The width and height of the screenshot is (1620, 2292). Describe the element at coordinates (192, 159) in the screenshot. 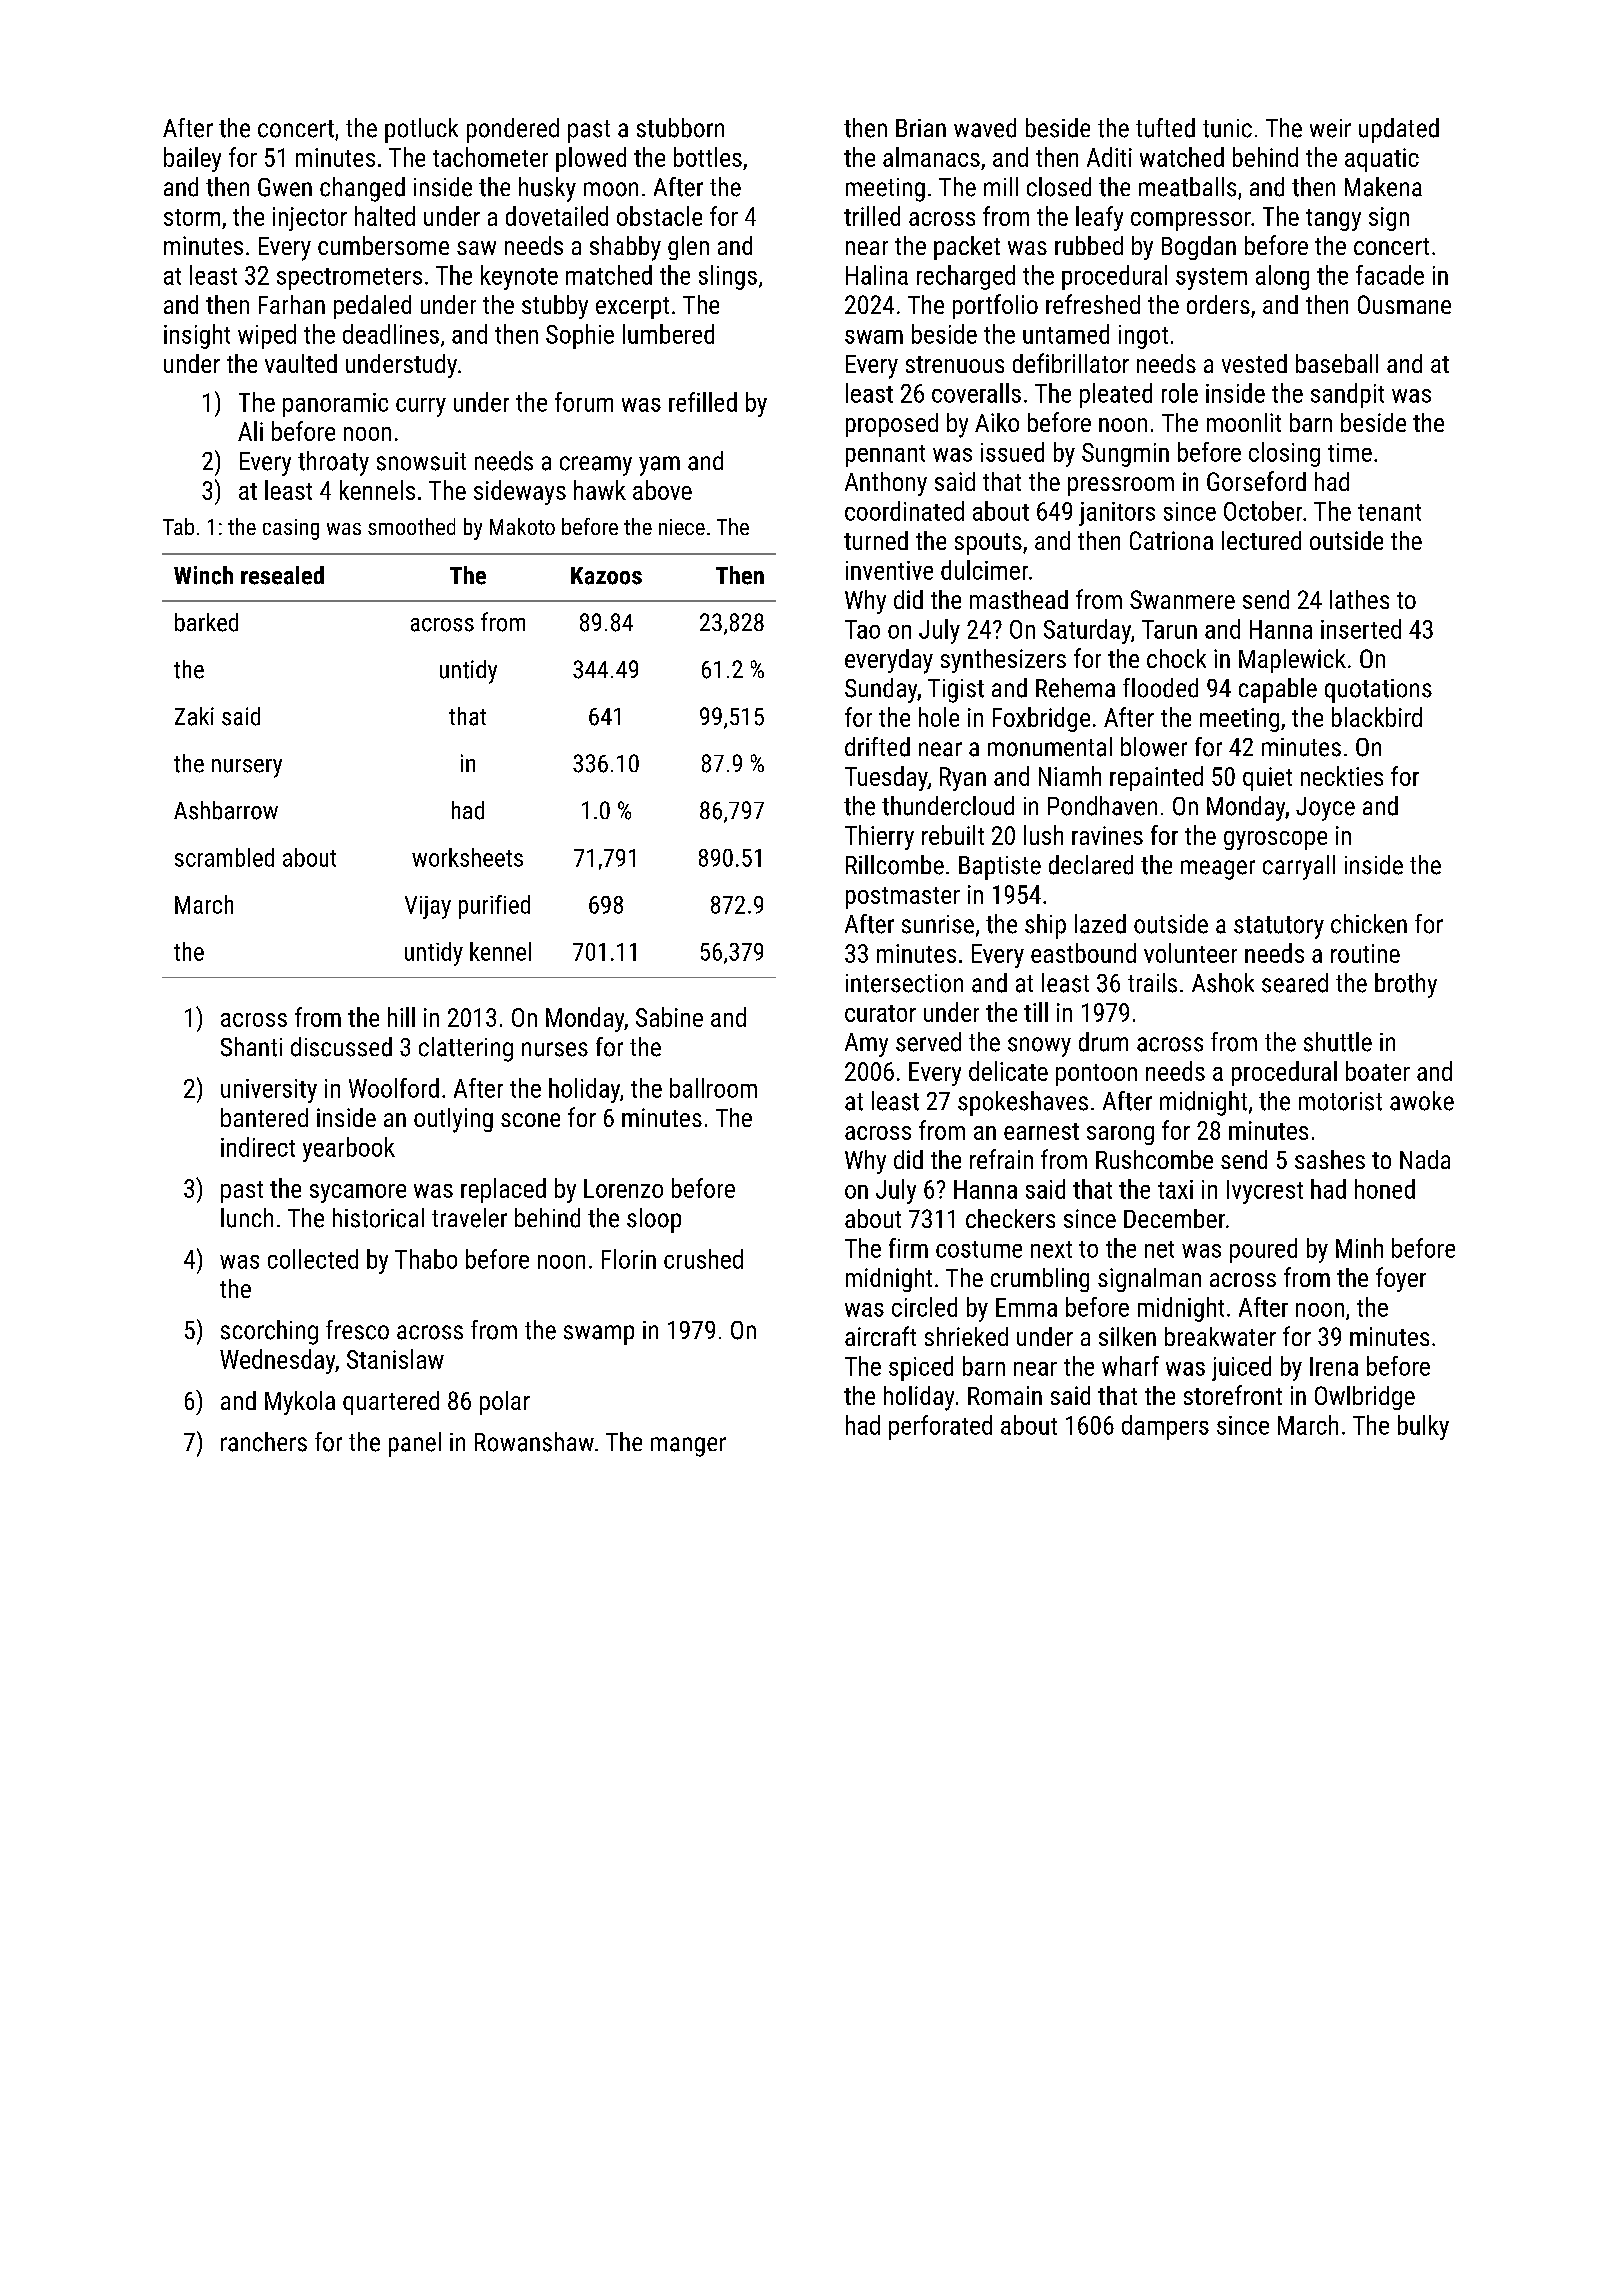

I see `bailey` at that location.
